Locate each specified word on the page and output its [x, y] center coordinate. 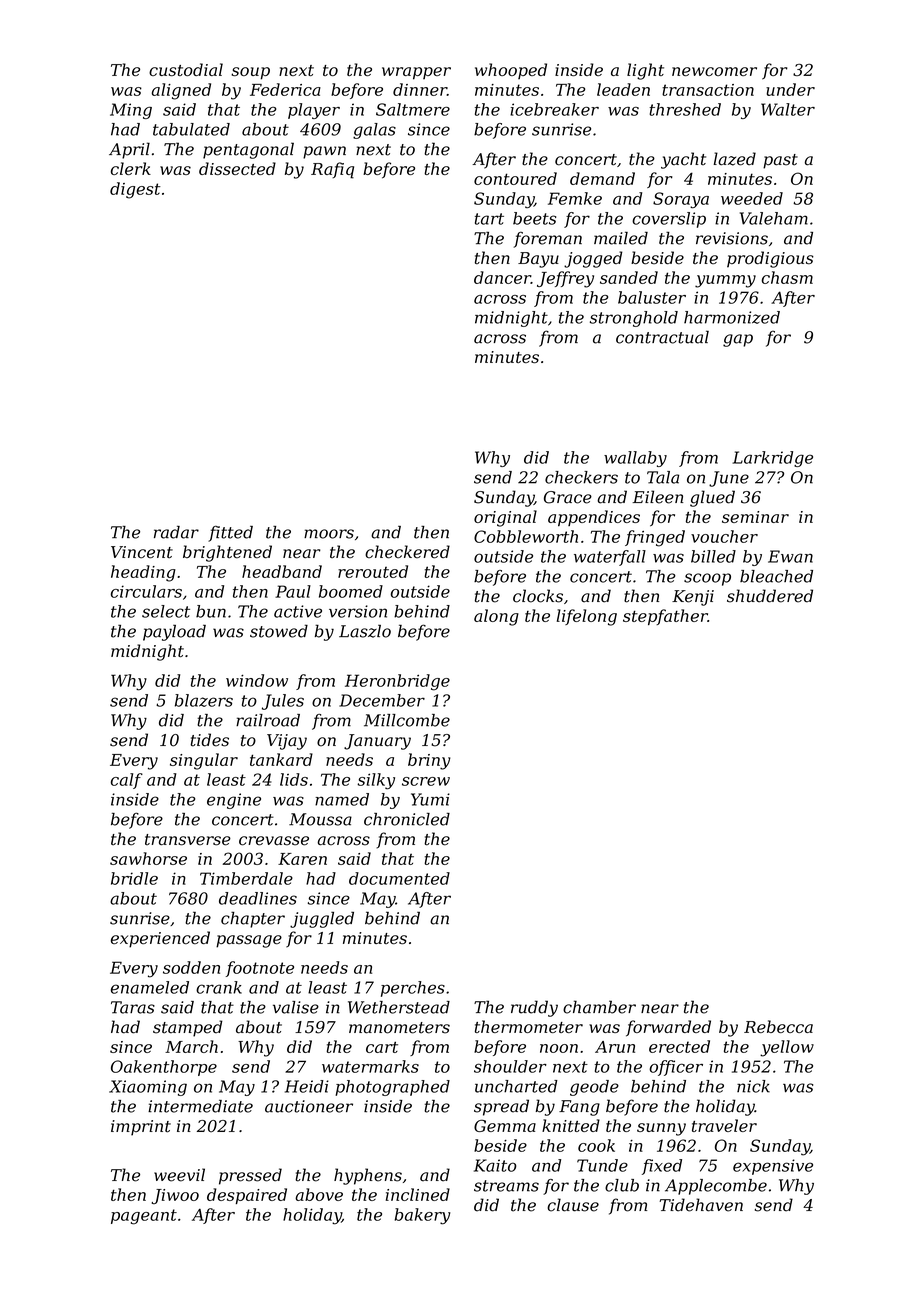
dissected [237, 168]
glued [712, 498]
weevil [179, 1175]
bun [211, 611]
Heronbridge [397, 682]
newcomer [714, 71]
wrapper [416, 73]
